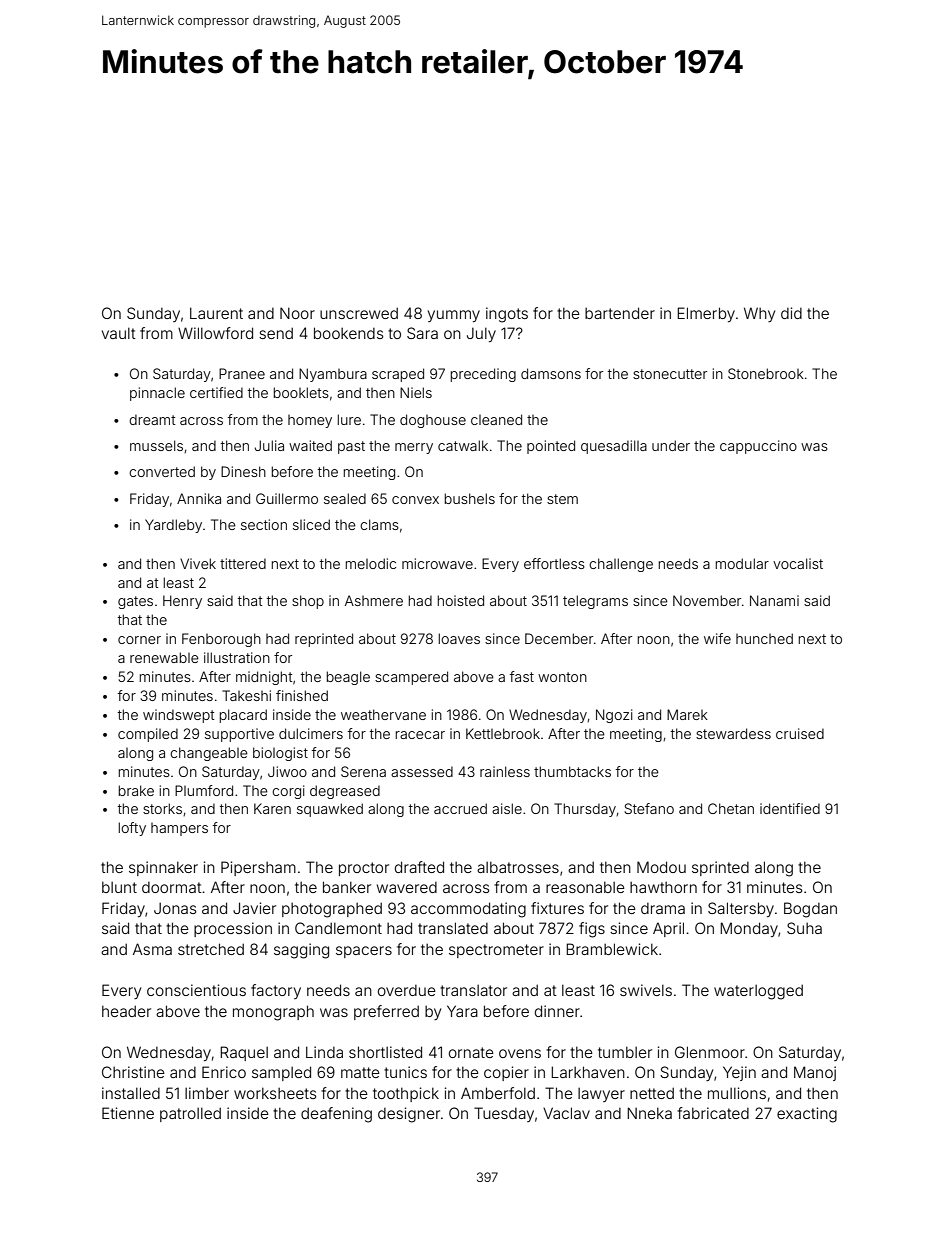 The height and width of the document is (1233, 952). What do you see at coordinates (311, 524) in the document?
I see `sliced` at bounding box center [311, 524].
